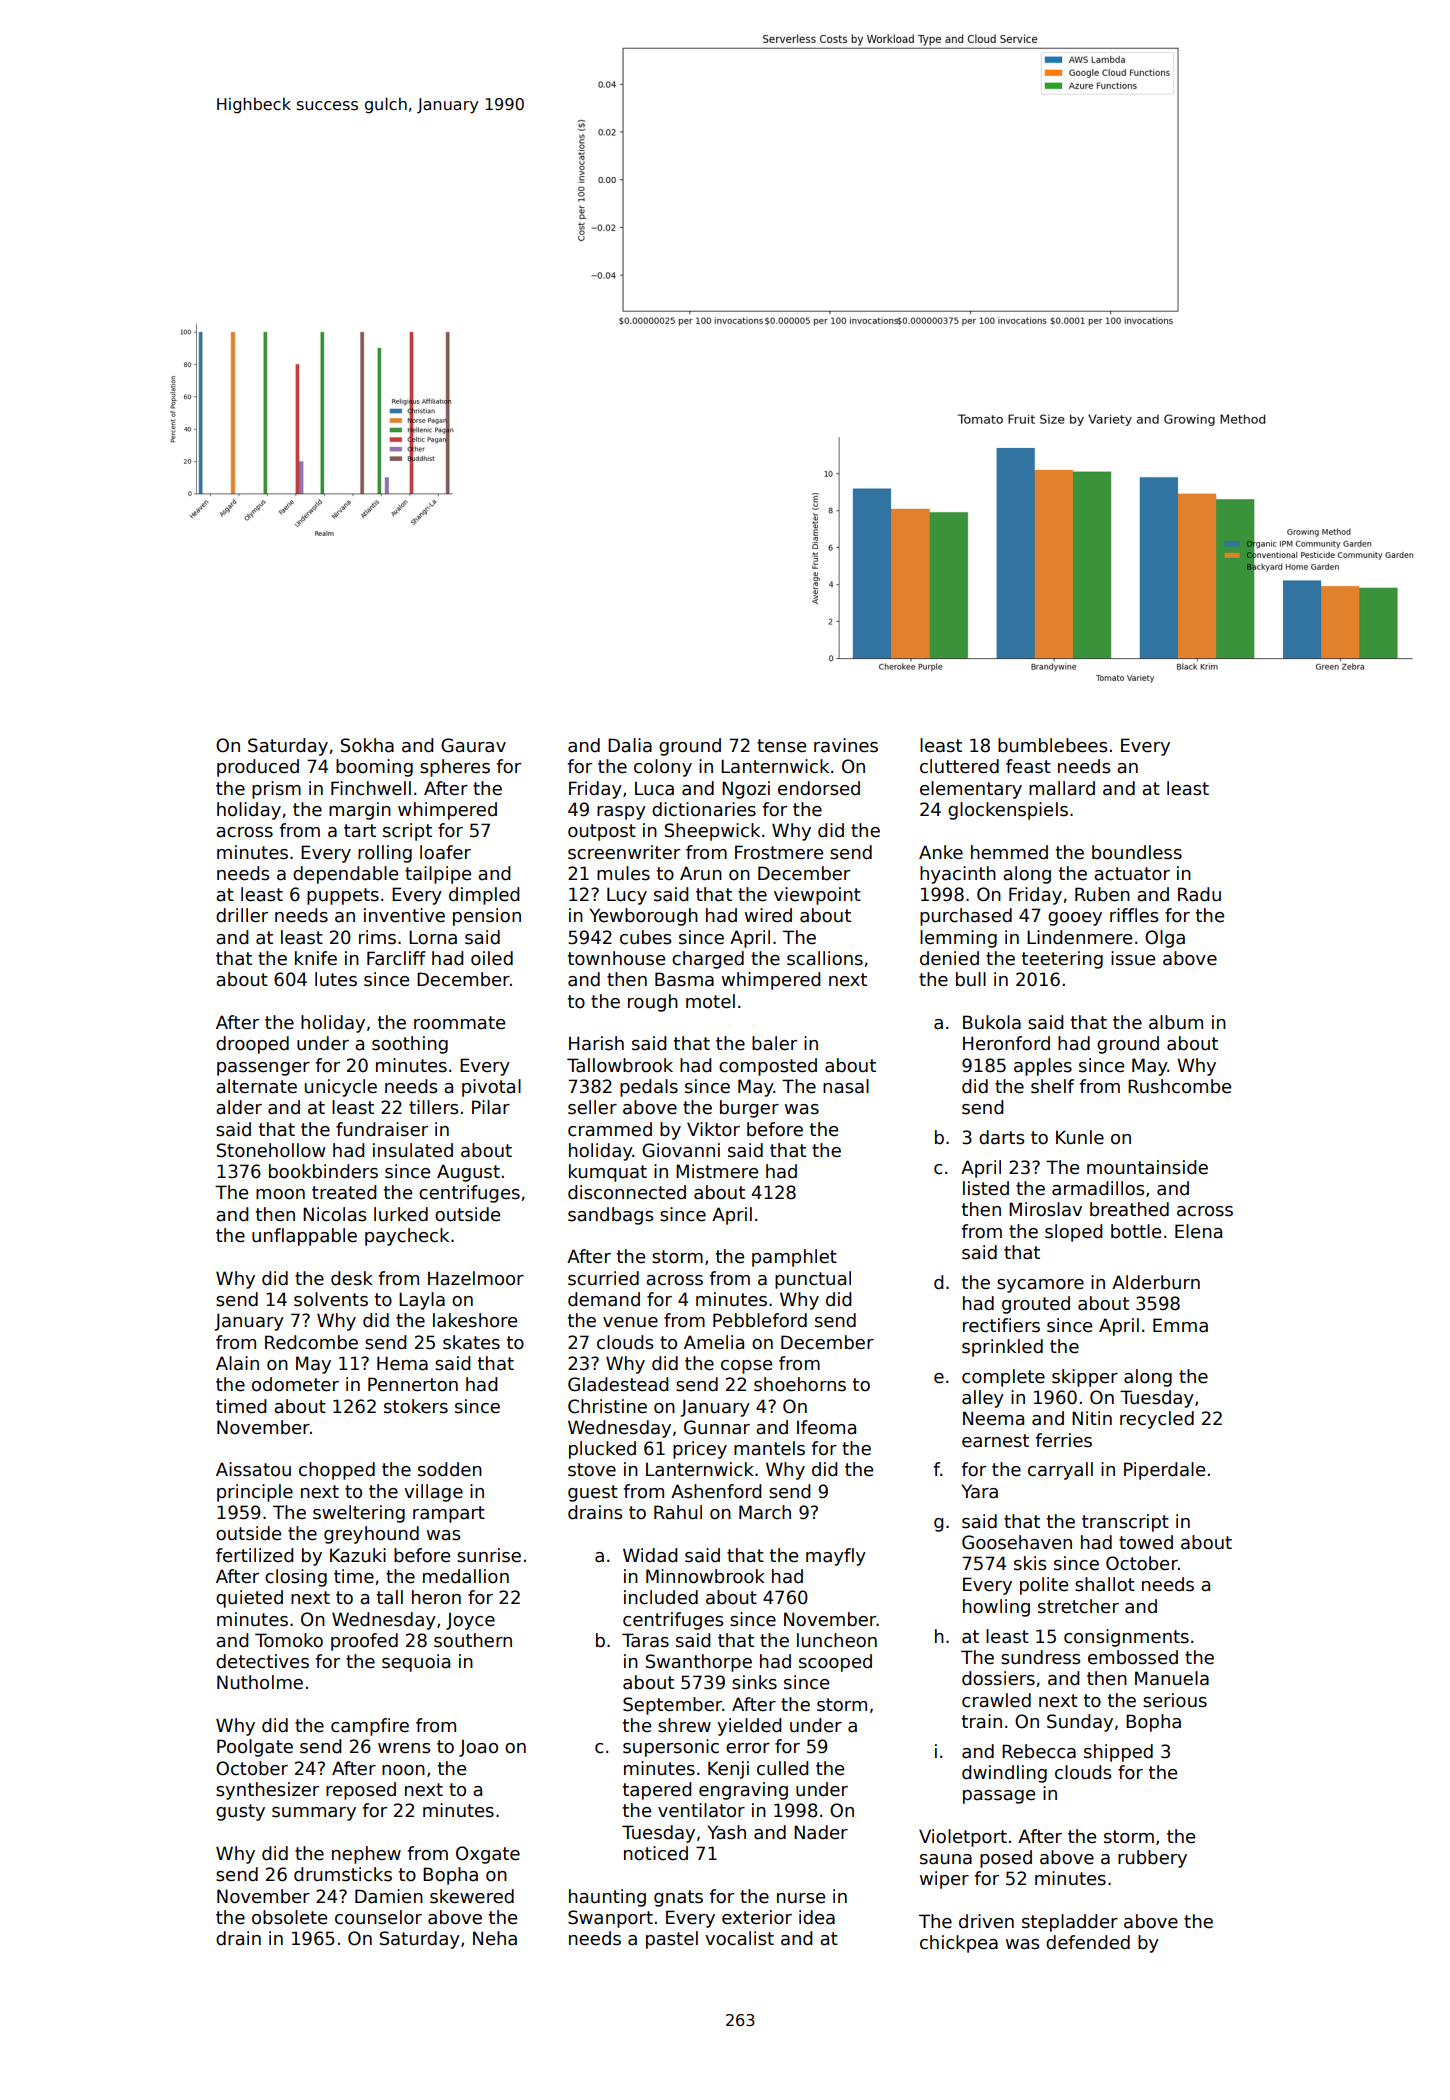 The width and height of the page is (1450, 2100). What do you see at coordinates (1136, 1231) in the page?
I see `bottle` at bounding box center [1136, 1231].
